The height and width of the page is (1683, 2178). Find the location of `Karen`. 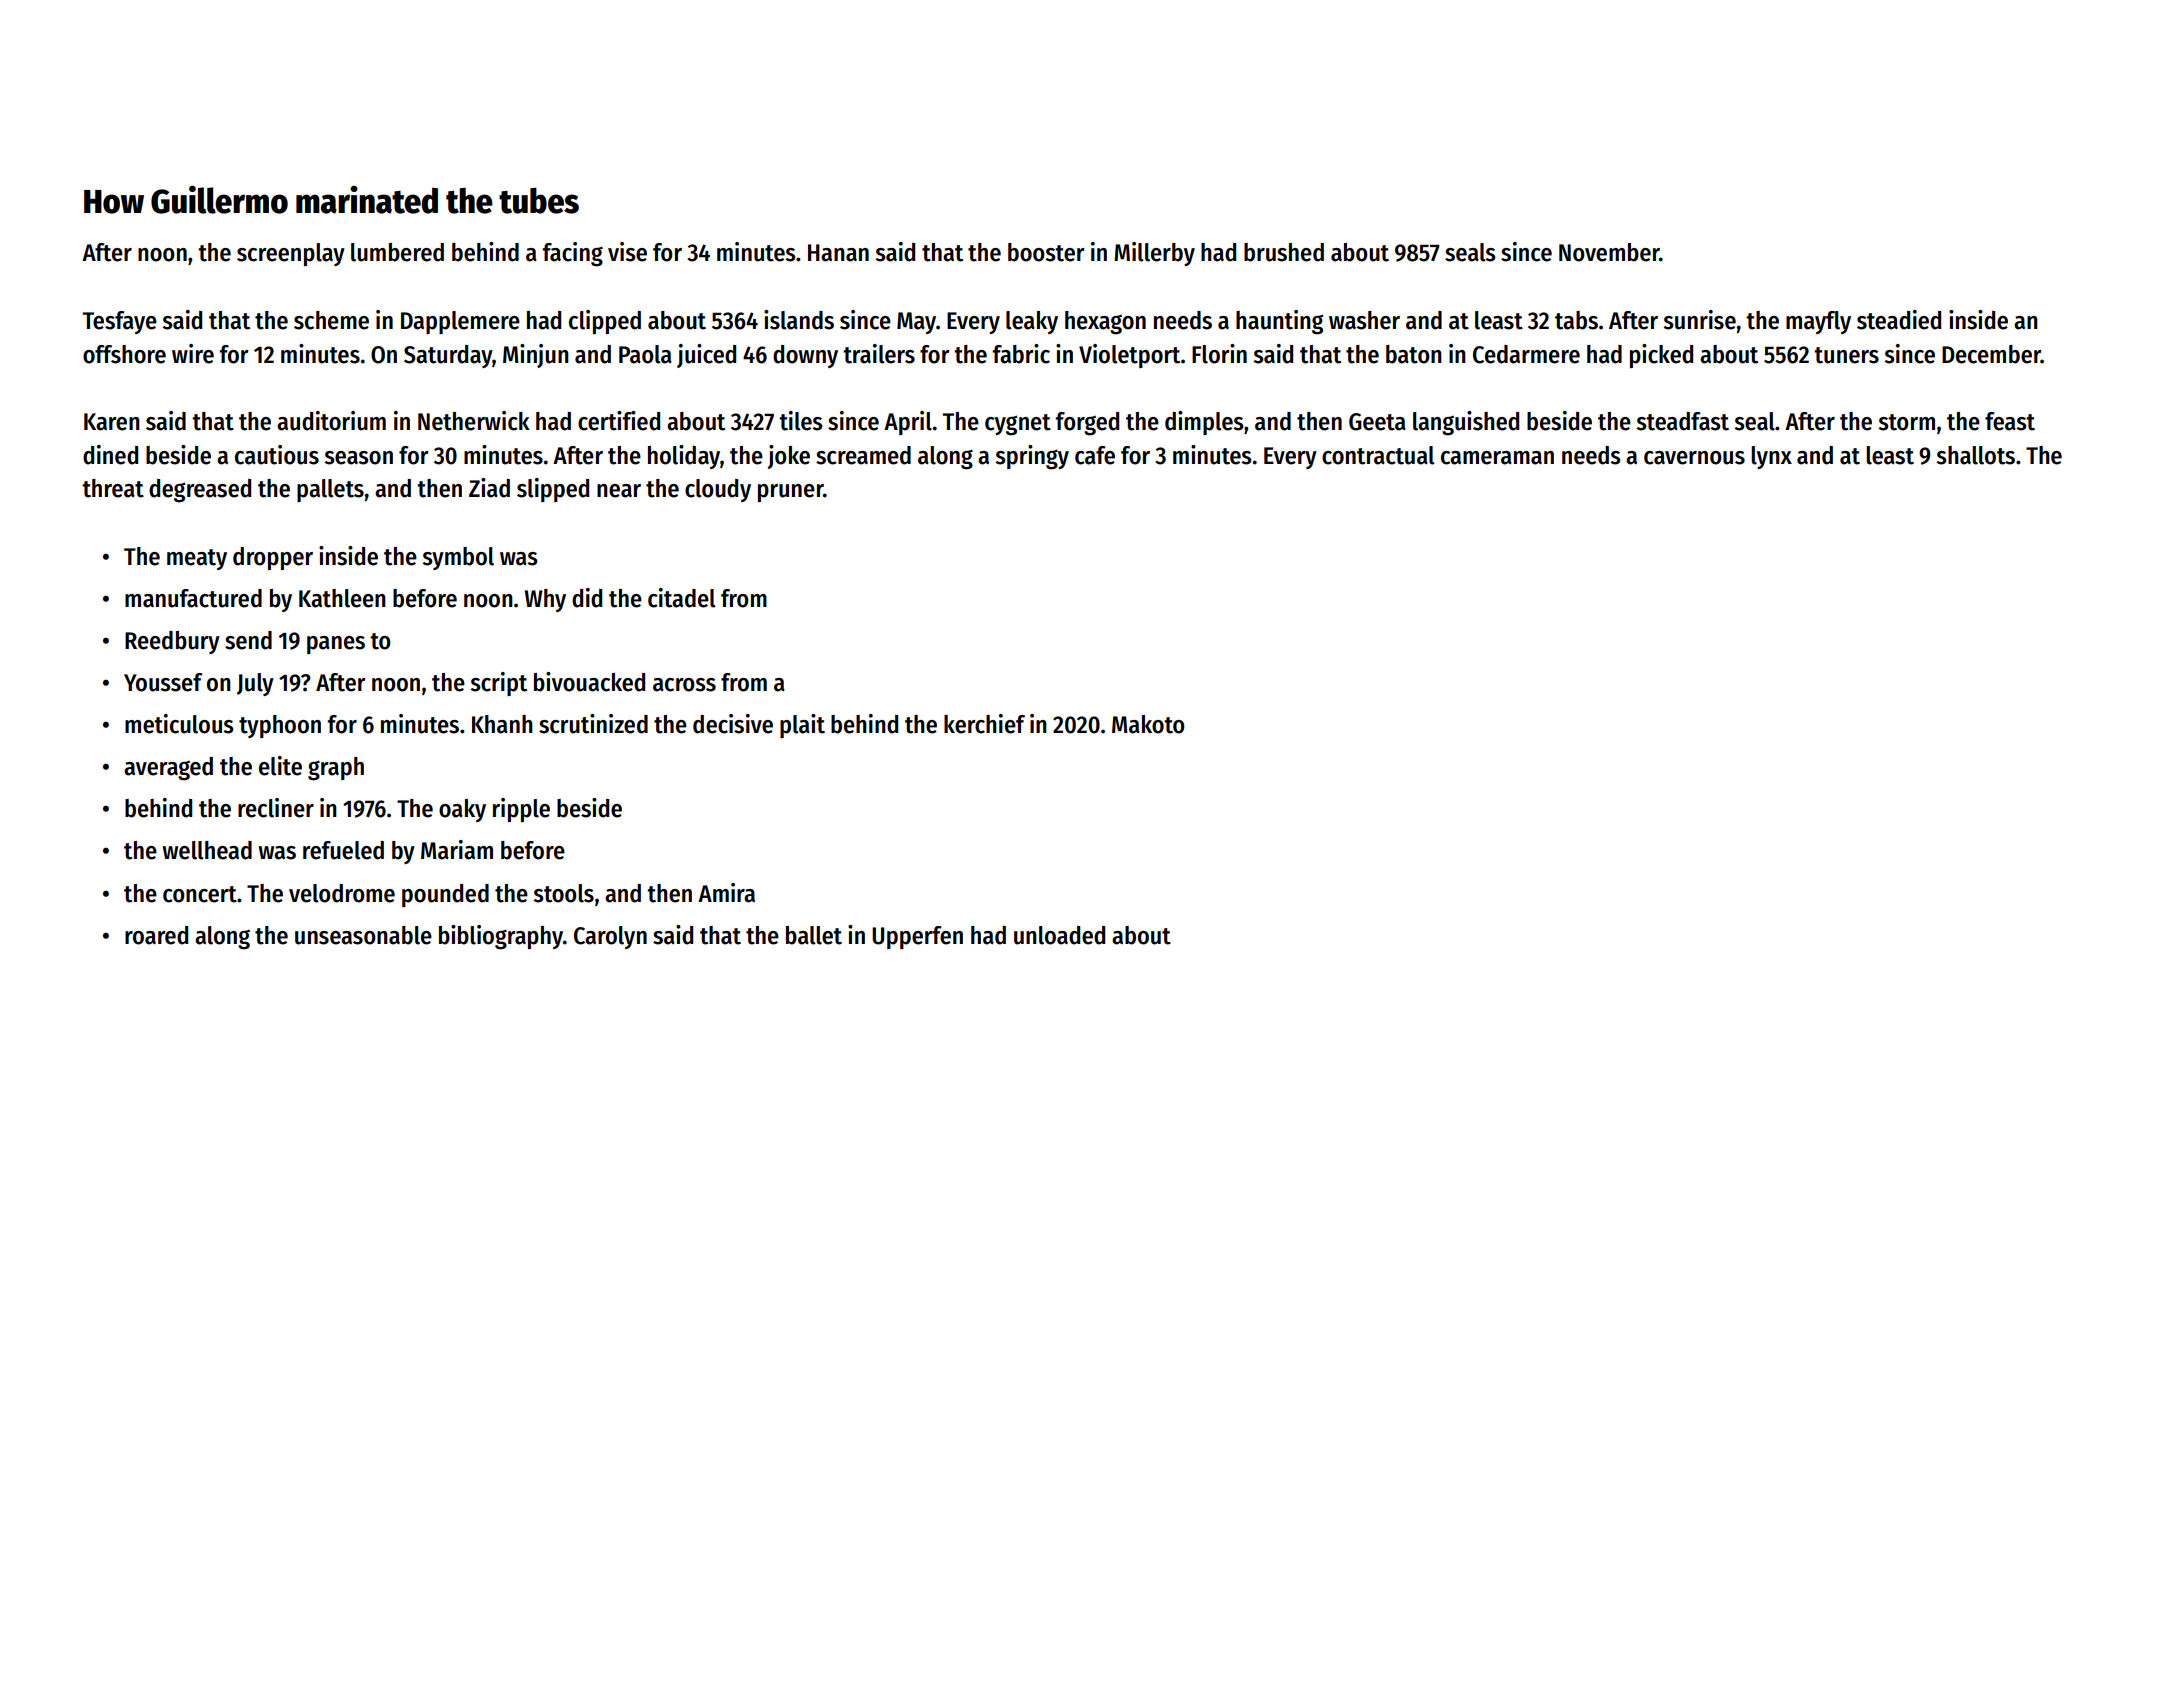

Karen is located at coordinates (112, 422).
